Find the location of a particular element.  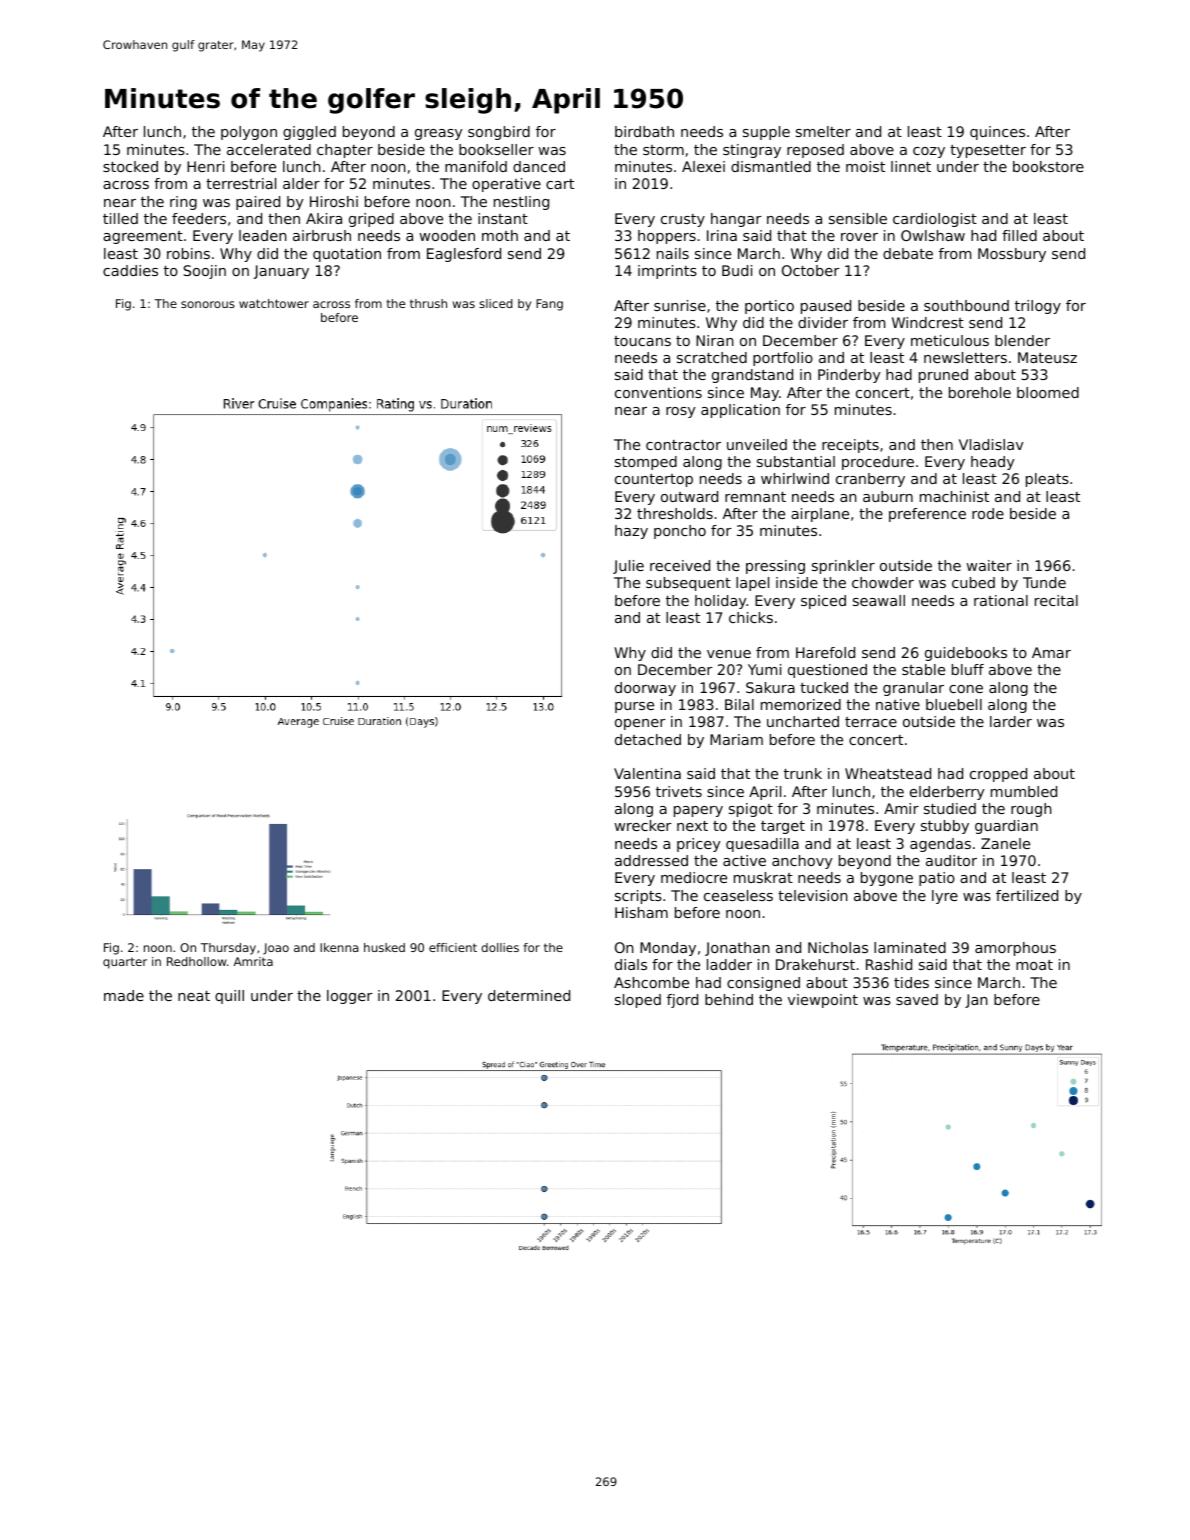

watchtower is located at coordinates (274, 303).
